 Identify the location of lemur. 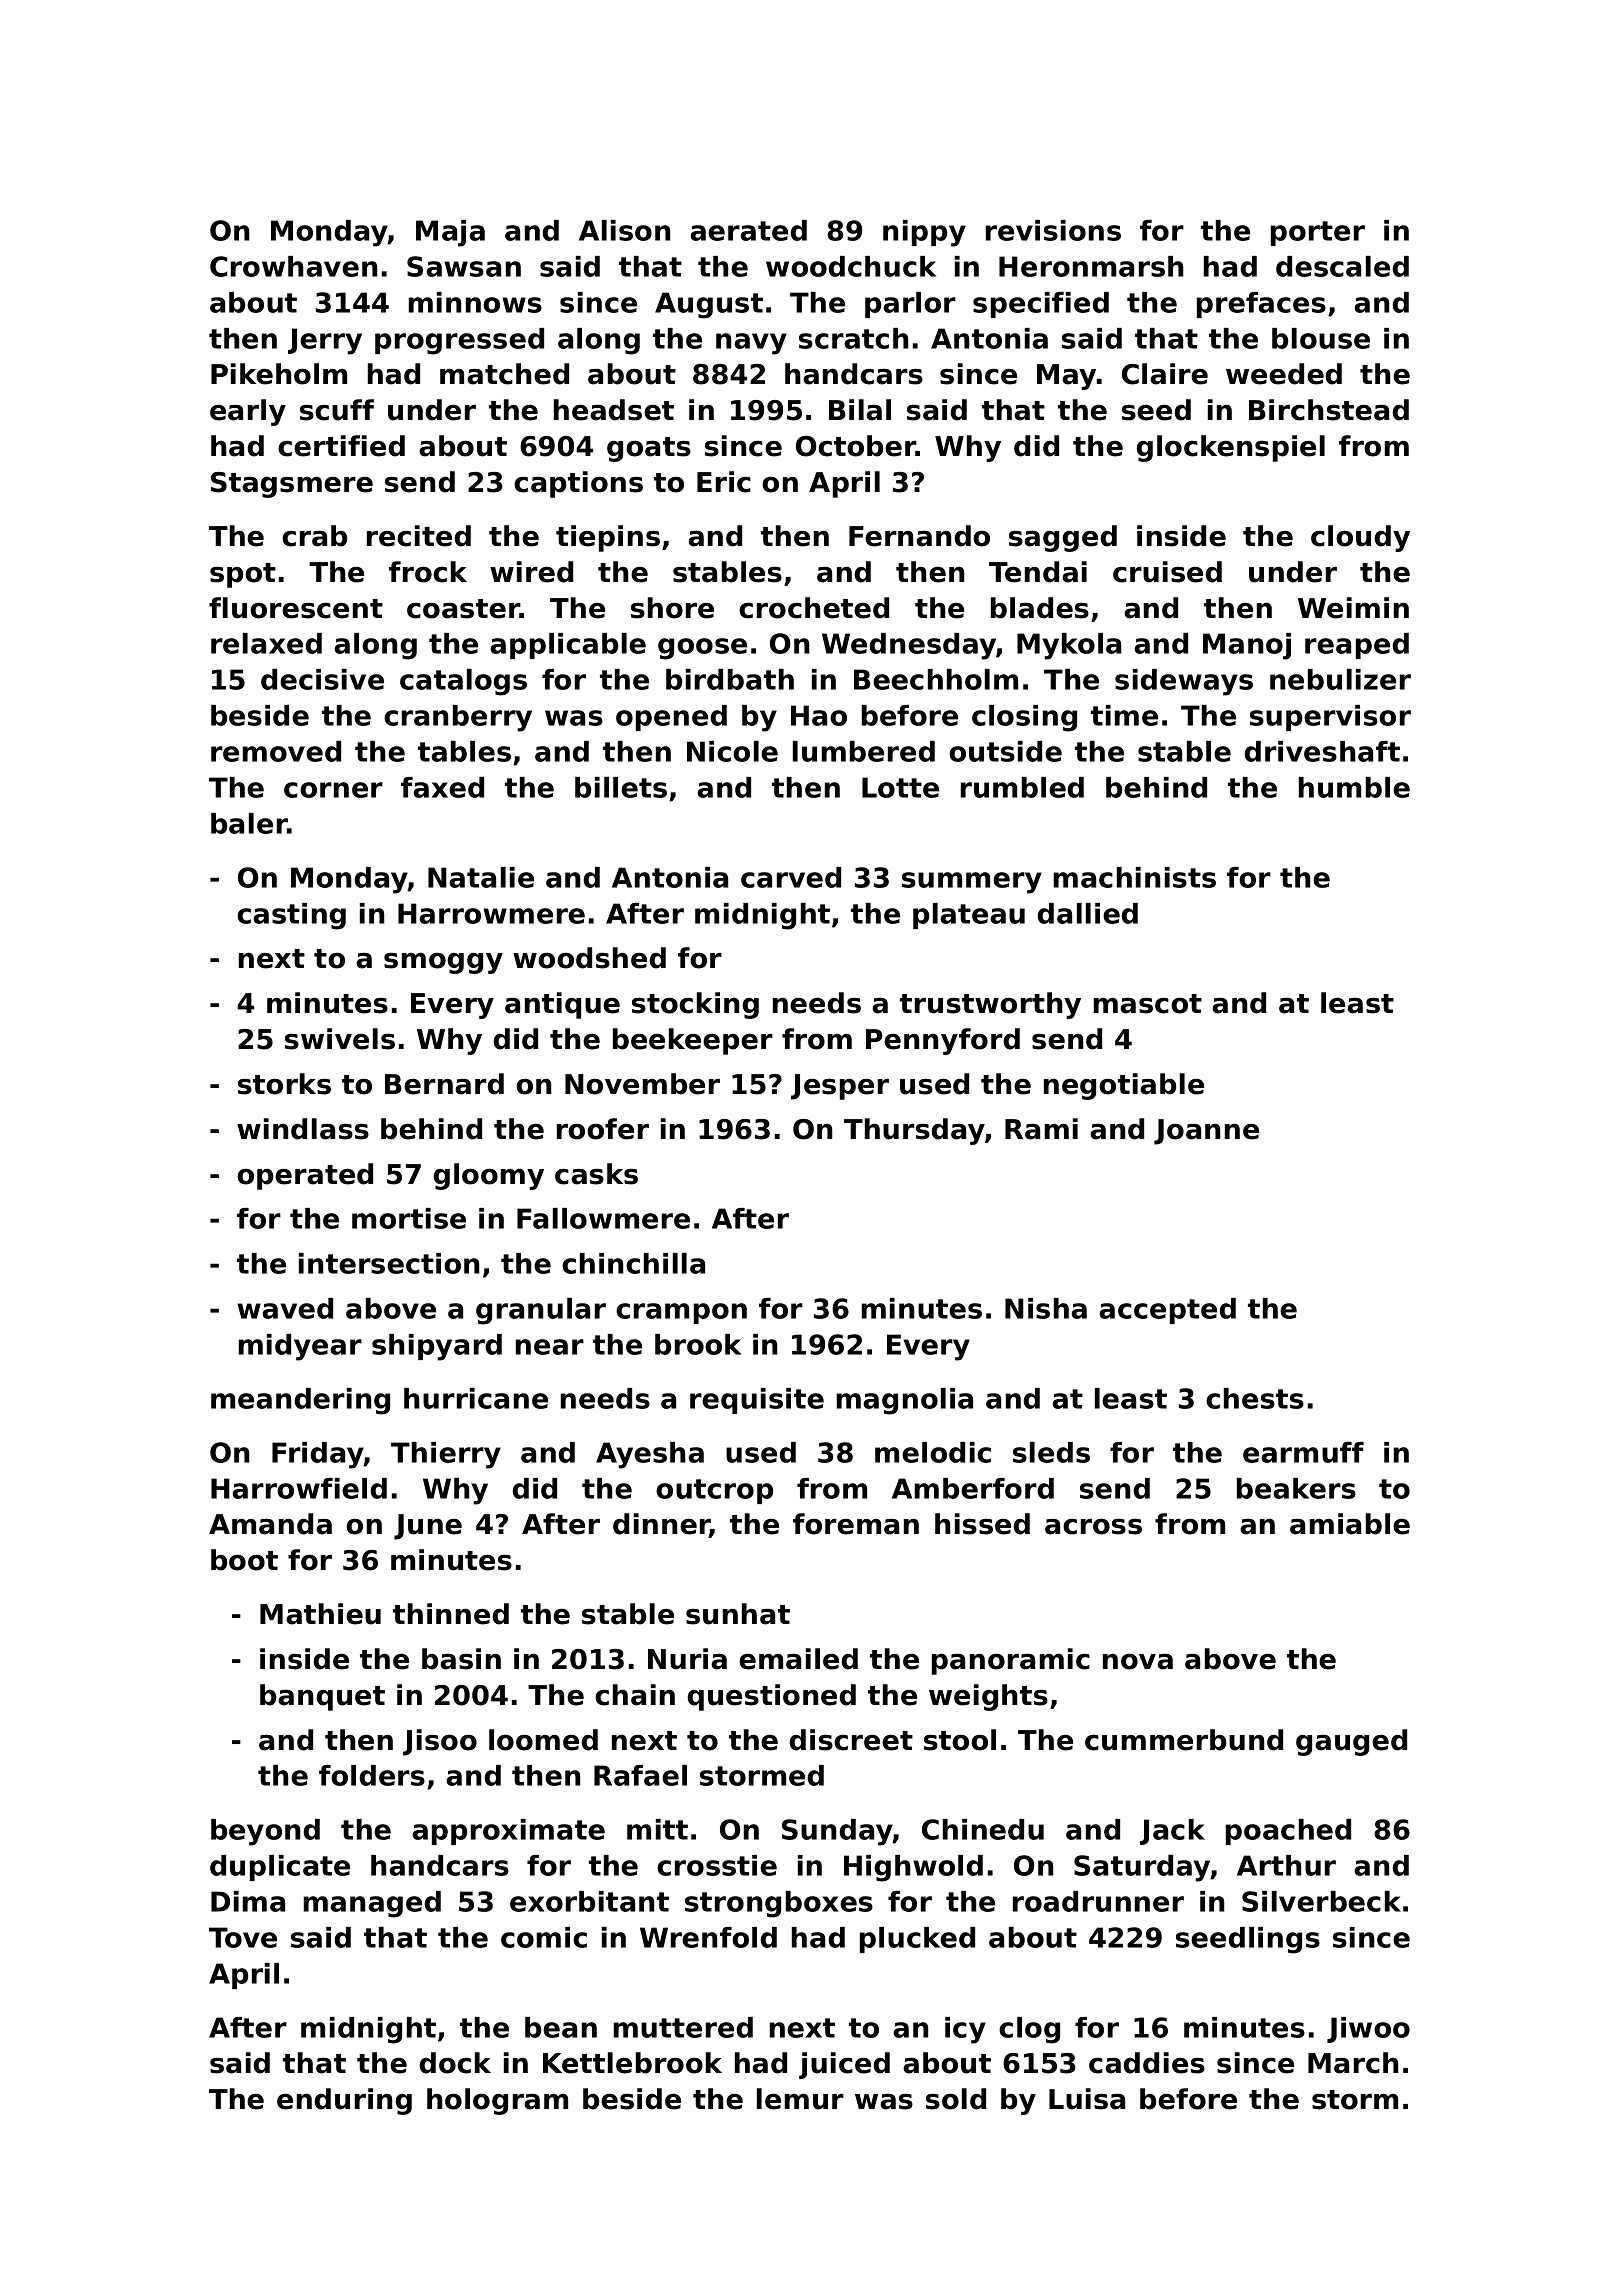
(800, 2099).
